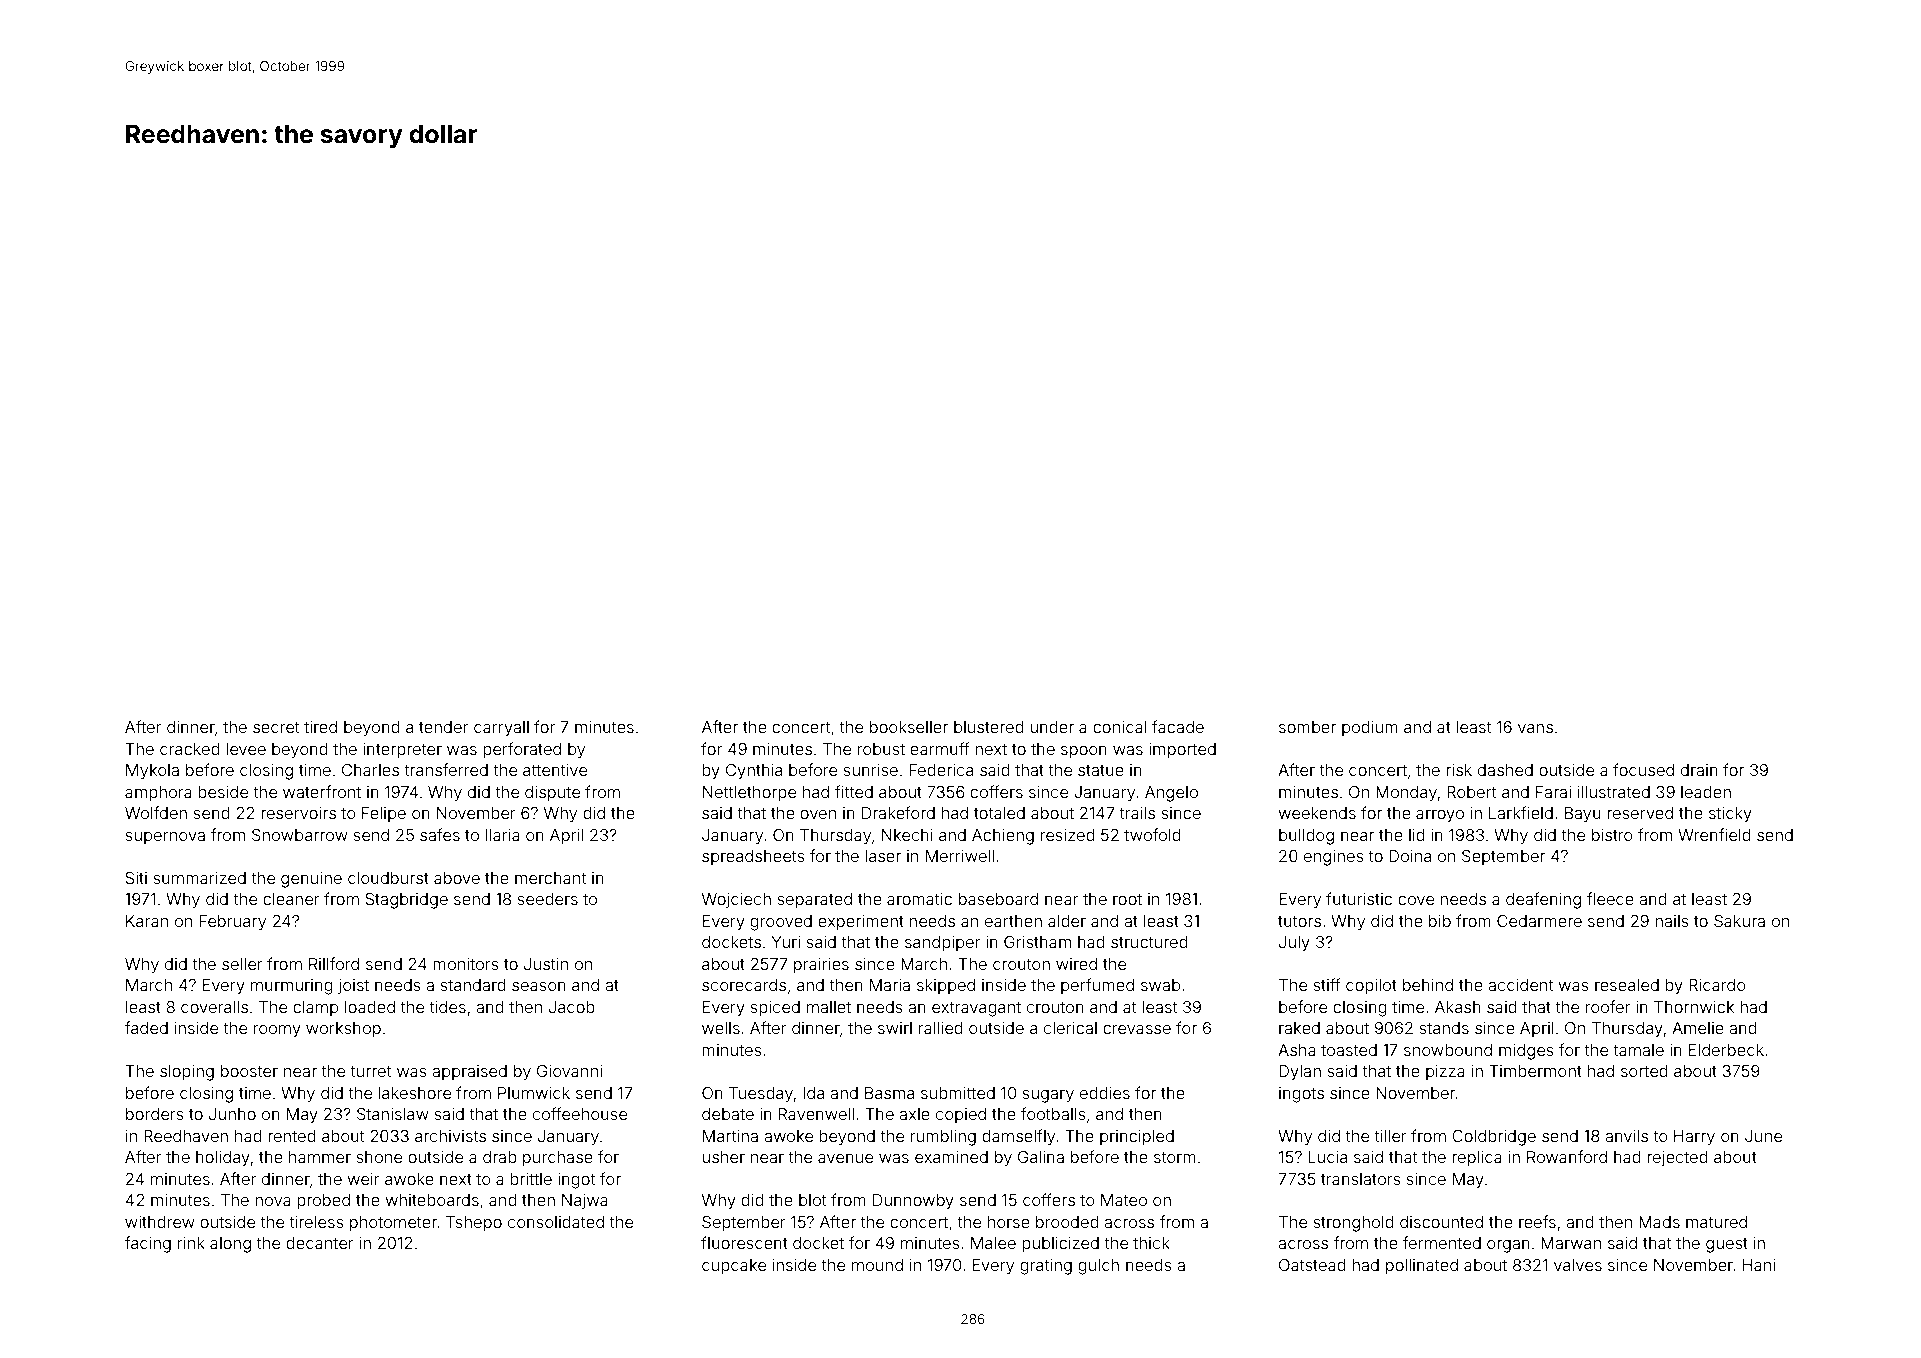 This screenshot has height=1358, width=1921. Describe the element at coordinates (1070, 1028) in the screenshot. I see `clerical` at that location.
